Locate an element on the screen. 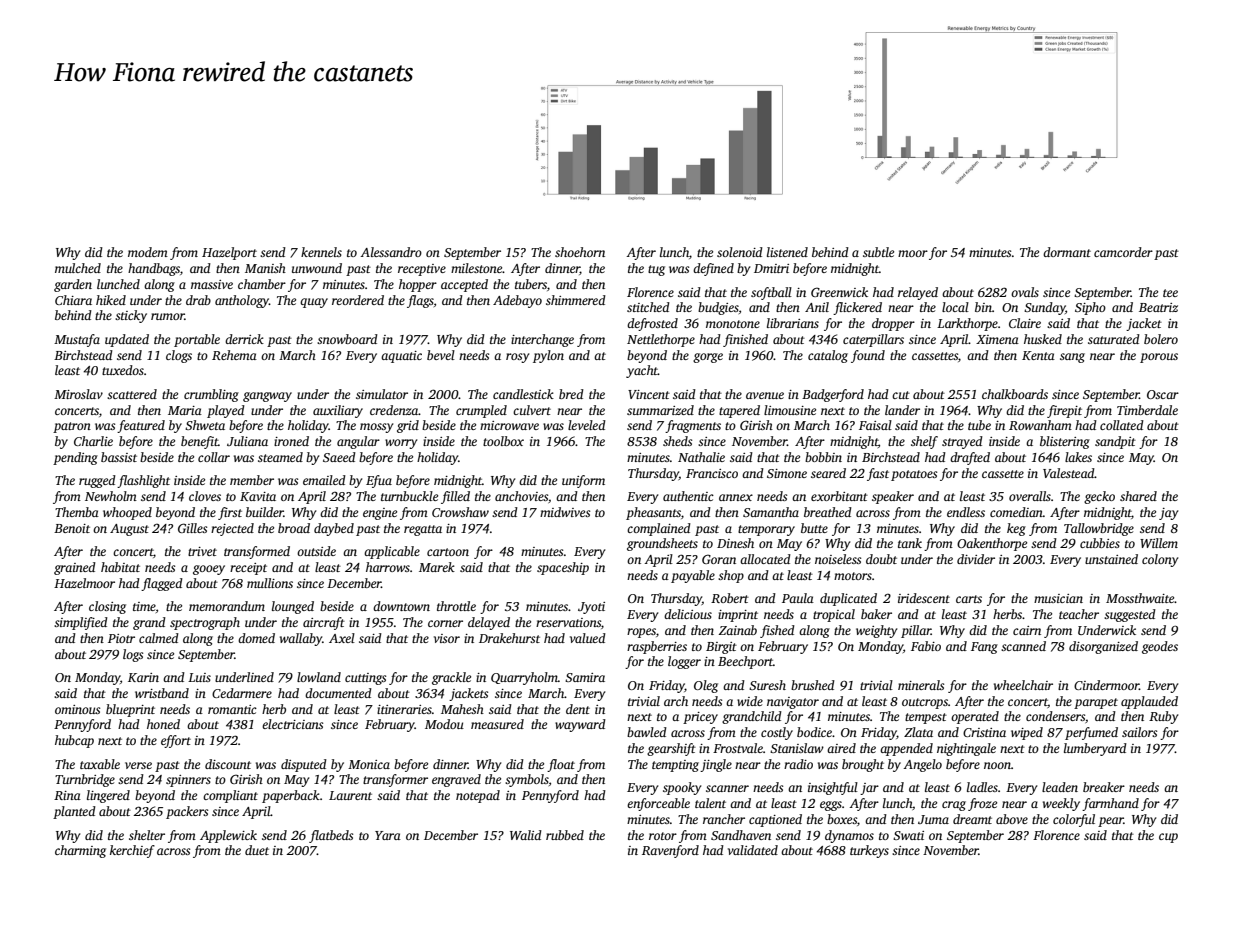  keg is located at coordinates (1016, 529).
